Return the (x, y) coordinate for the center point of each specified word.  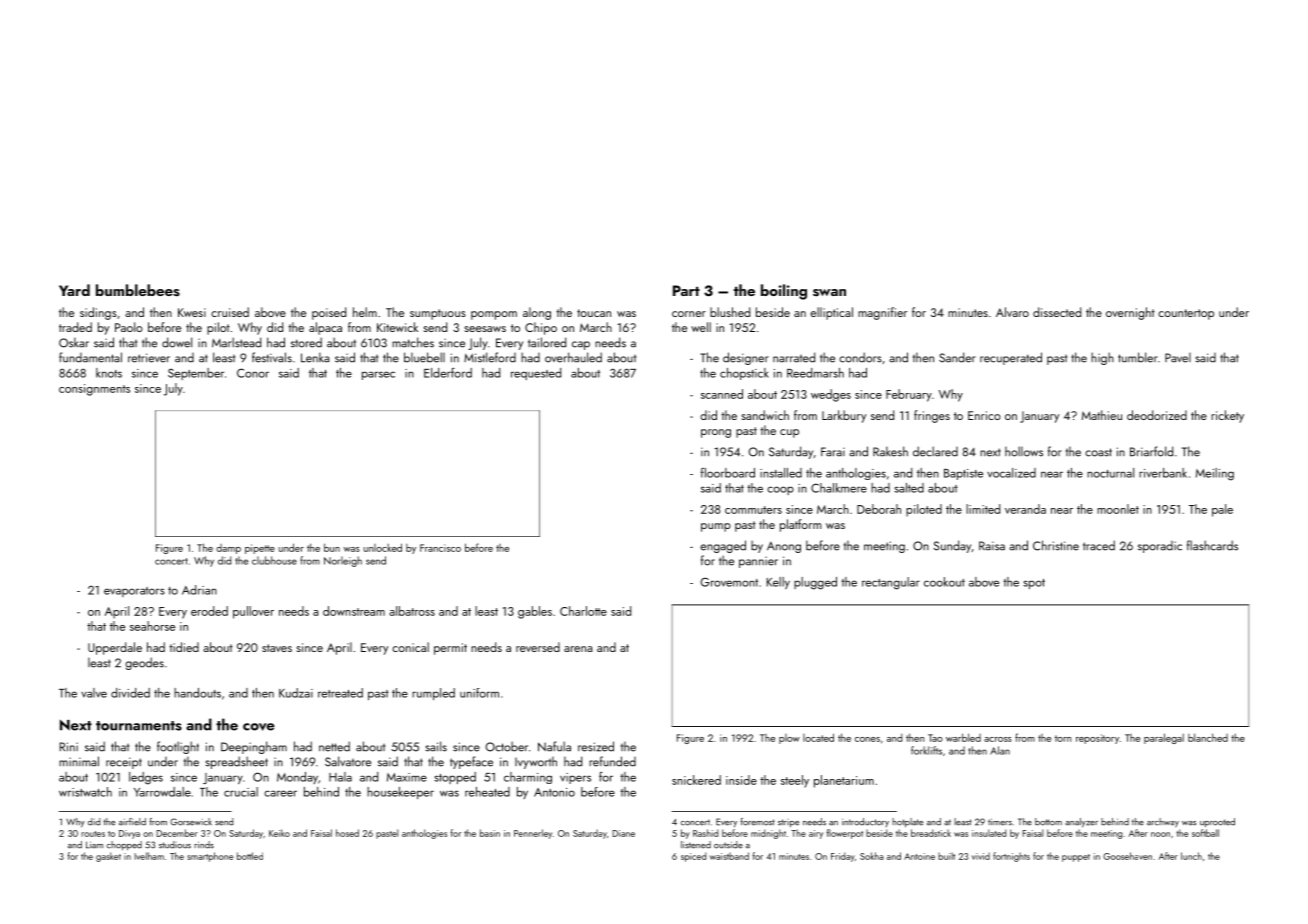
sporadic (1160, 547)
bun (332, 547)
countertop (1186, 314)
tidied (184, 647)
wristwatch (85, 792)
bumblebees (138, 290)
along (537, 313)
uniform (479, 693)
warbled (963, 737)
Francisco (440, 548)
